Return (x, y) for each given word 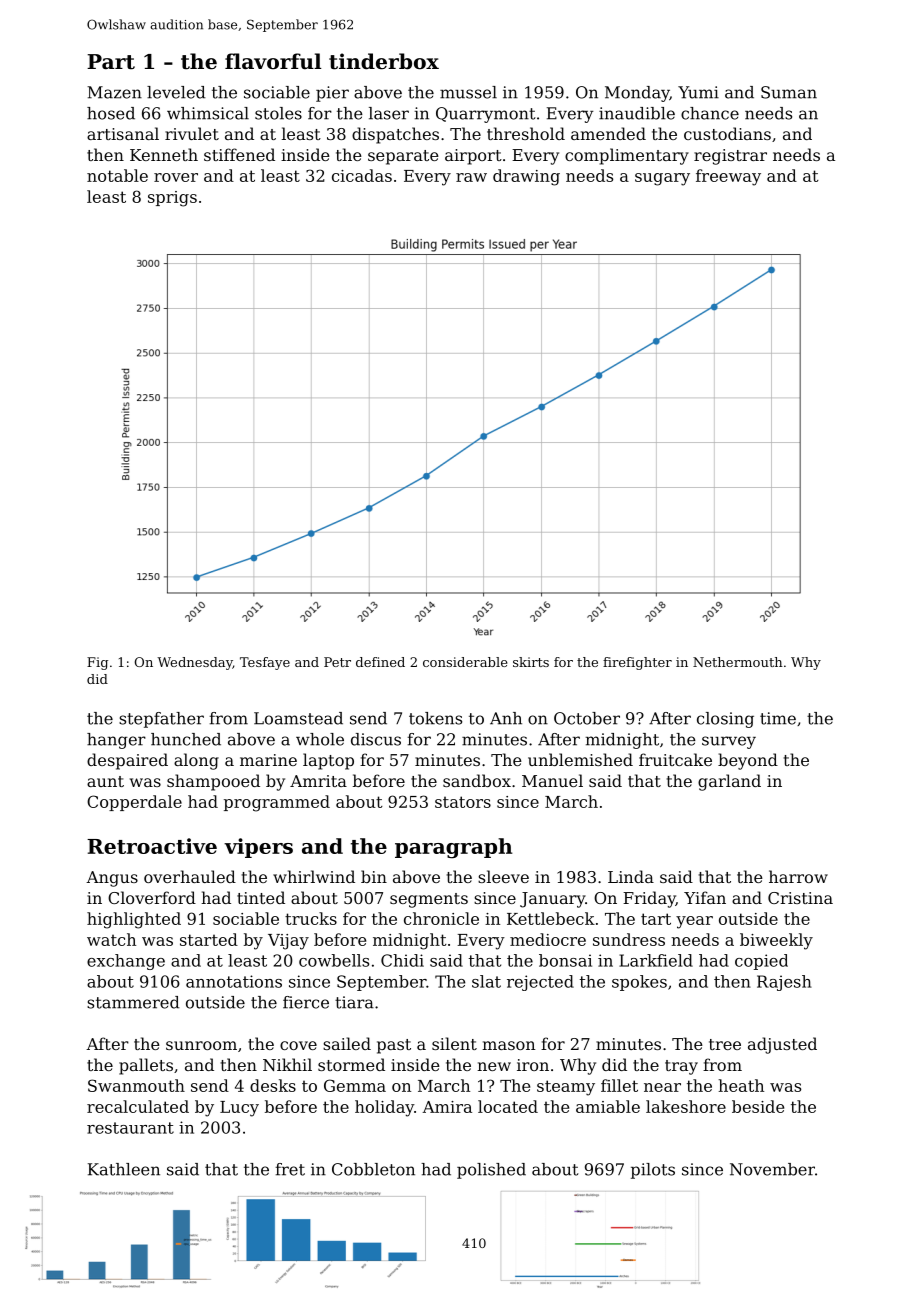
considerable (465, 662)
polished (491, 1171)
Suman (789, 92)
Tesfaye (265, 663)
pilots (653, 1171)
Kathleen (124, 1169)
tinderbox (384, 61)
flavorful (273, 61)
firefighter (637, 663)
